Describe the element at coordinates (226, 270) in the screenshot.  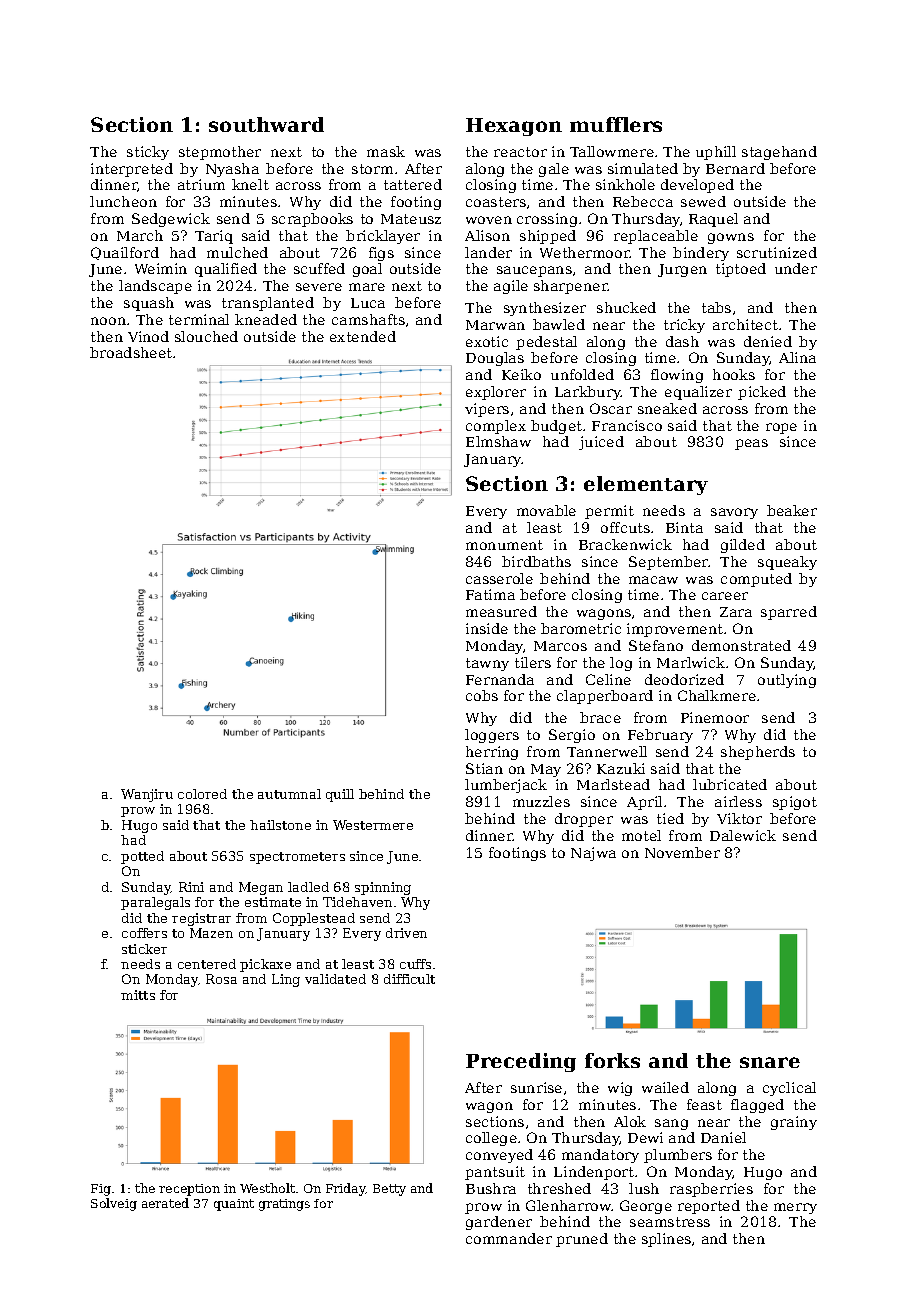
I see `qualified` at that location.
